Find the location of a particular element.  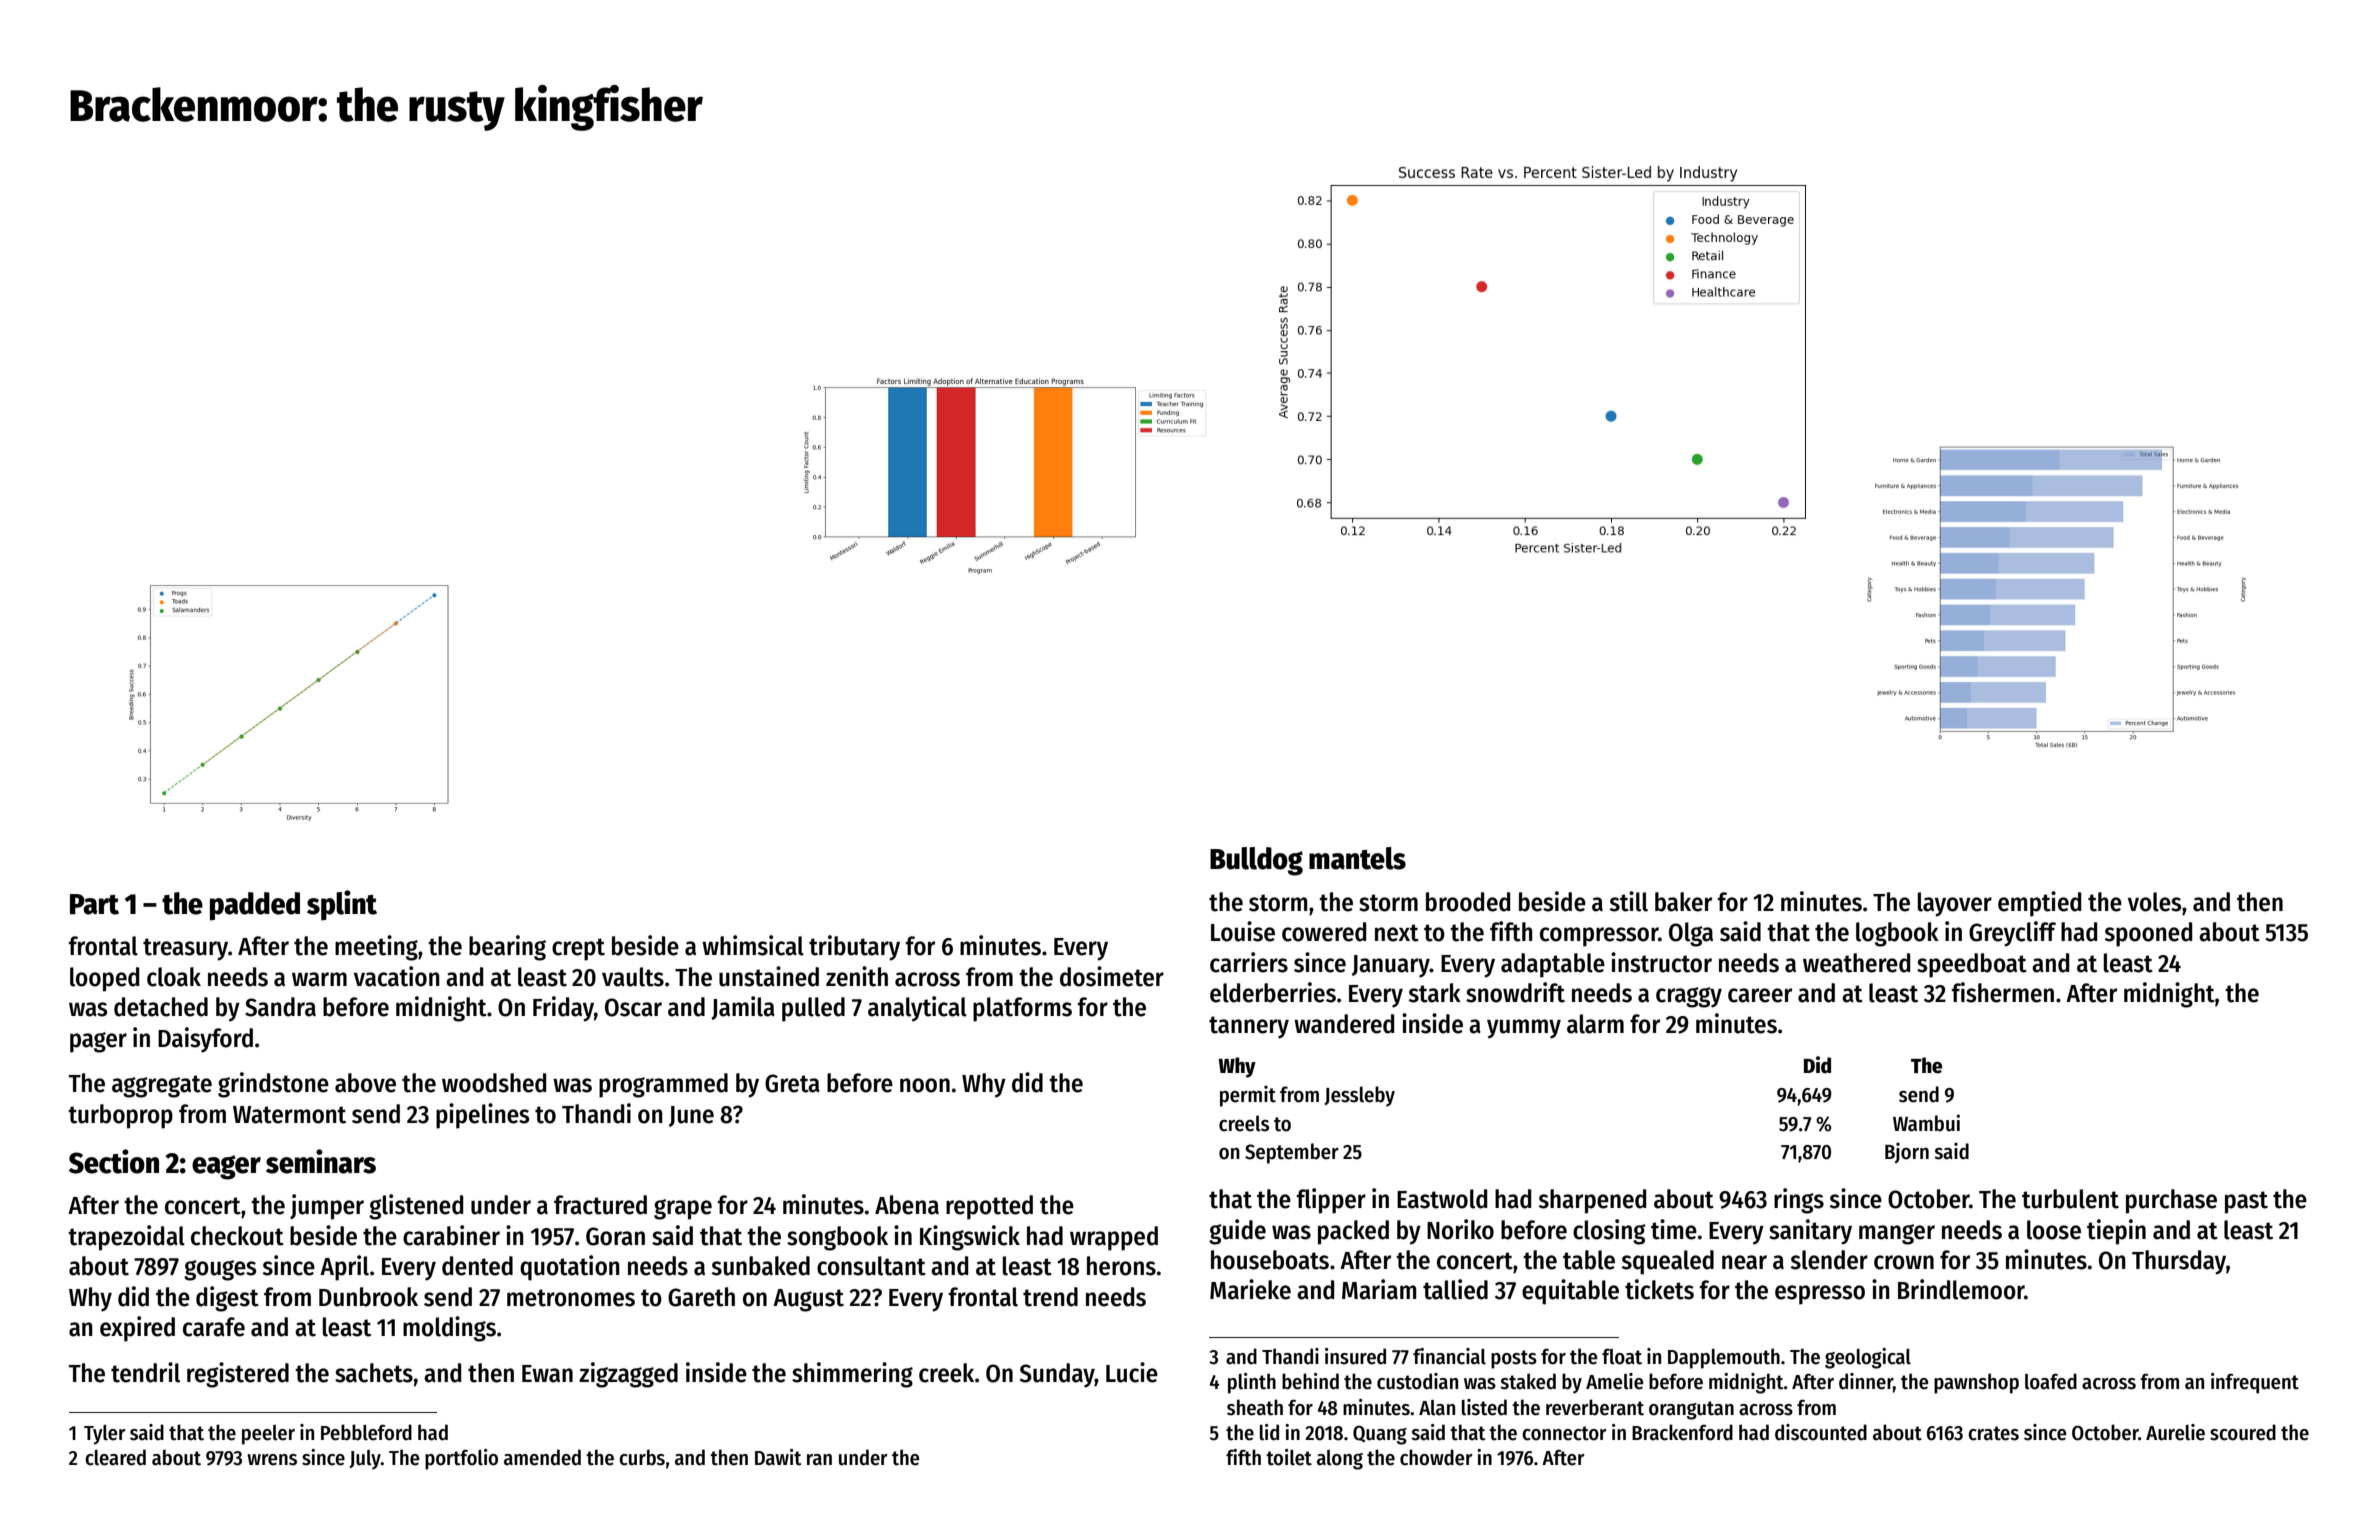

Wambui is located at coordinates (1926, 1123).
